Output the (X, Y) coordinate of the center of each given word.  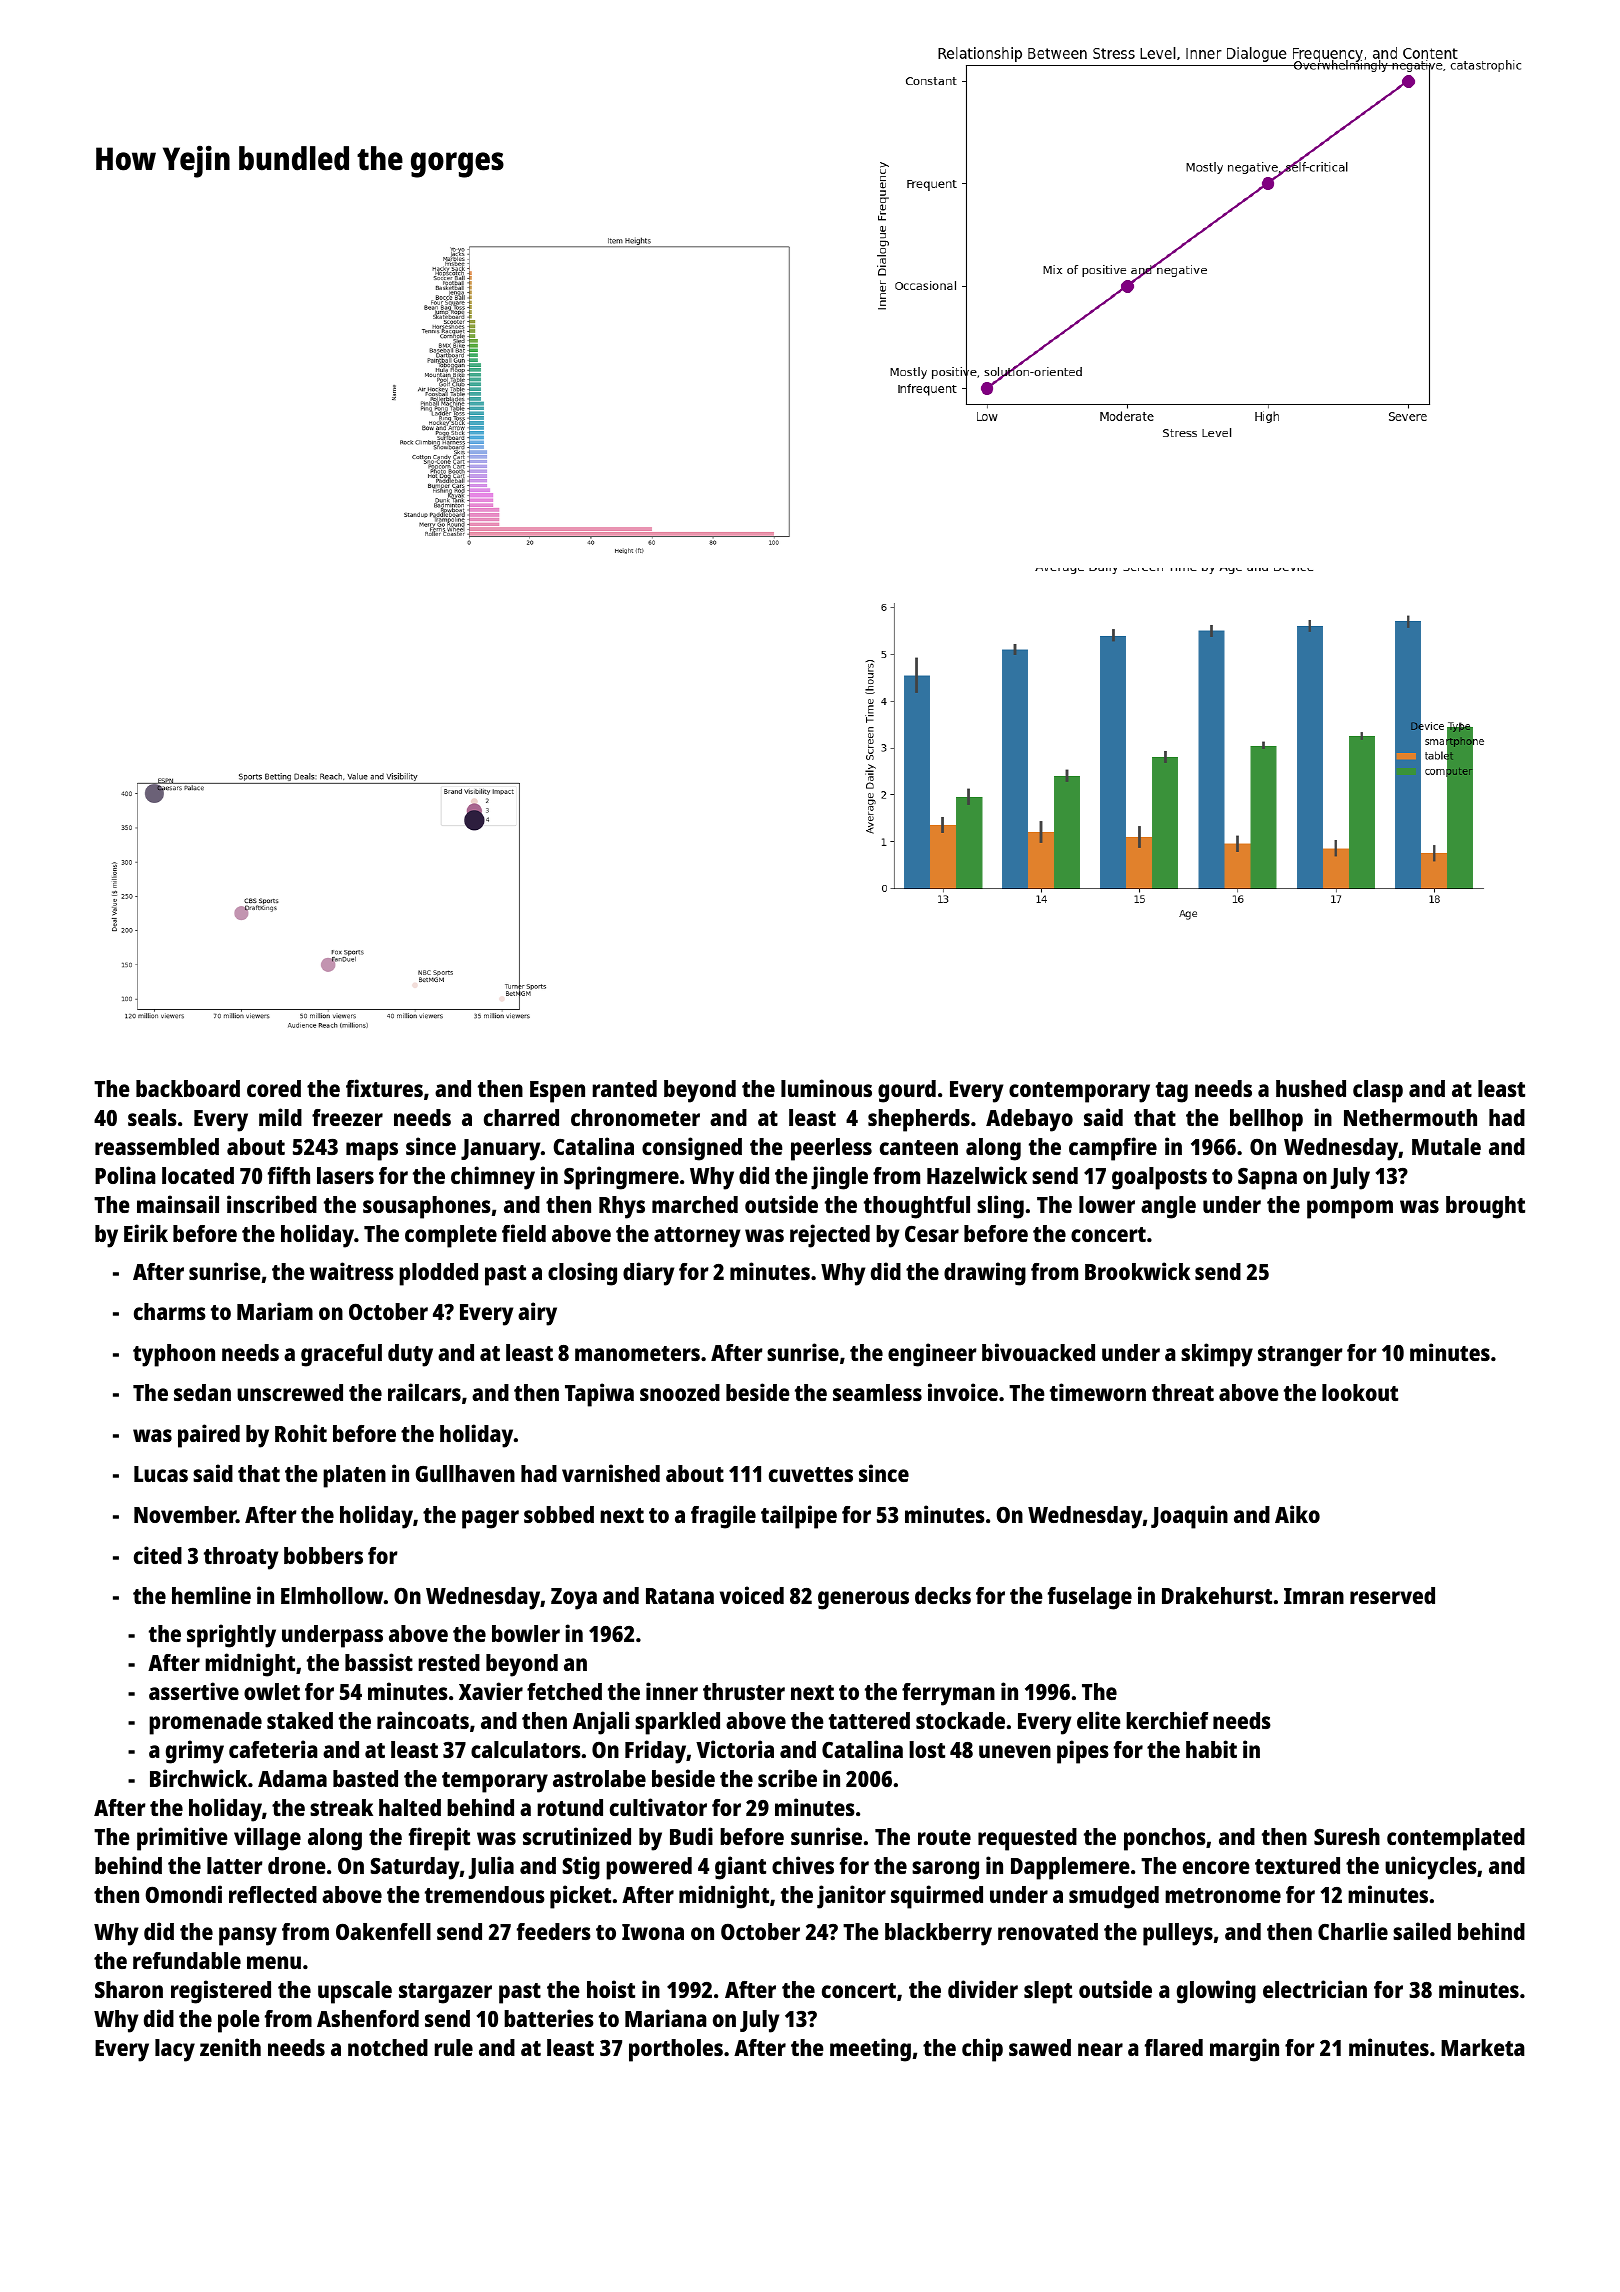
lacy (175, 2050)
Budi (691, 1836)
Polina (125, 1175)
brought (1485, 1207)
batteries (549, 2018)
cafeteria (273, 1749)
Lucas (161, 1474)
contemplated (1456, 1839)
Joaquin (1189, 1517)
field (524, 1233)
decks (943, 1595)
